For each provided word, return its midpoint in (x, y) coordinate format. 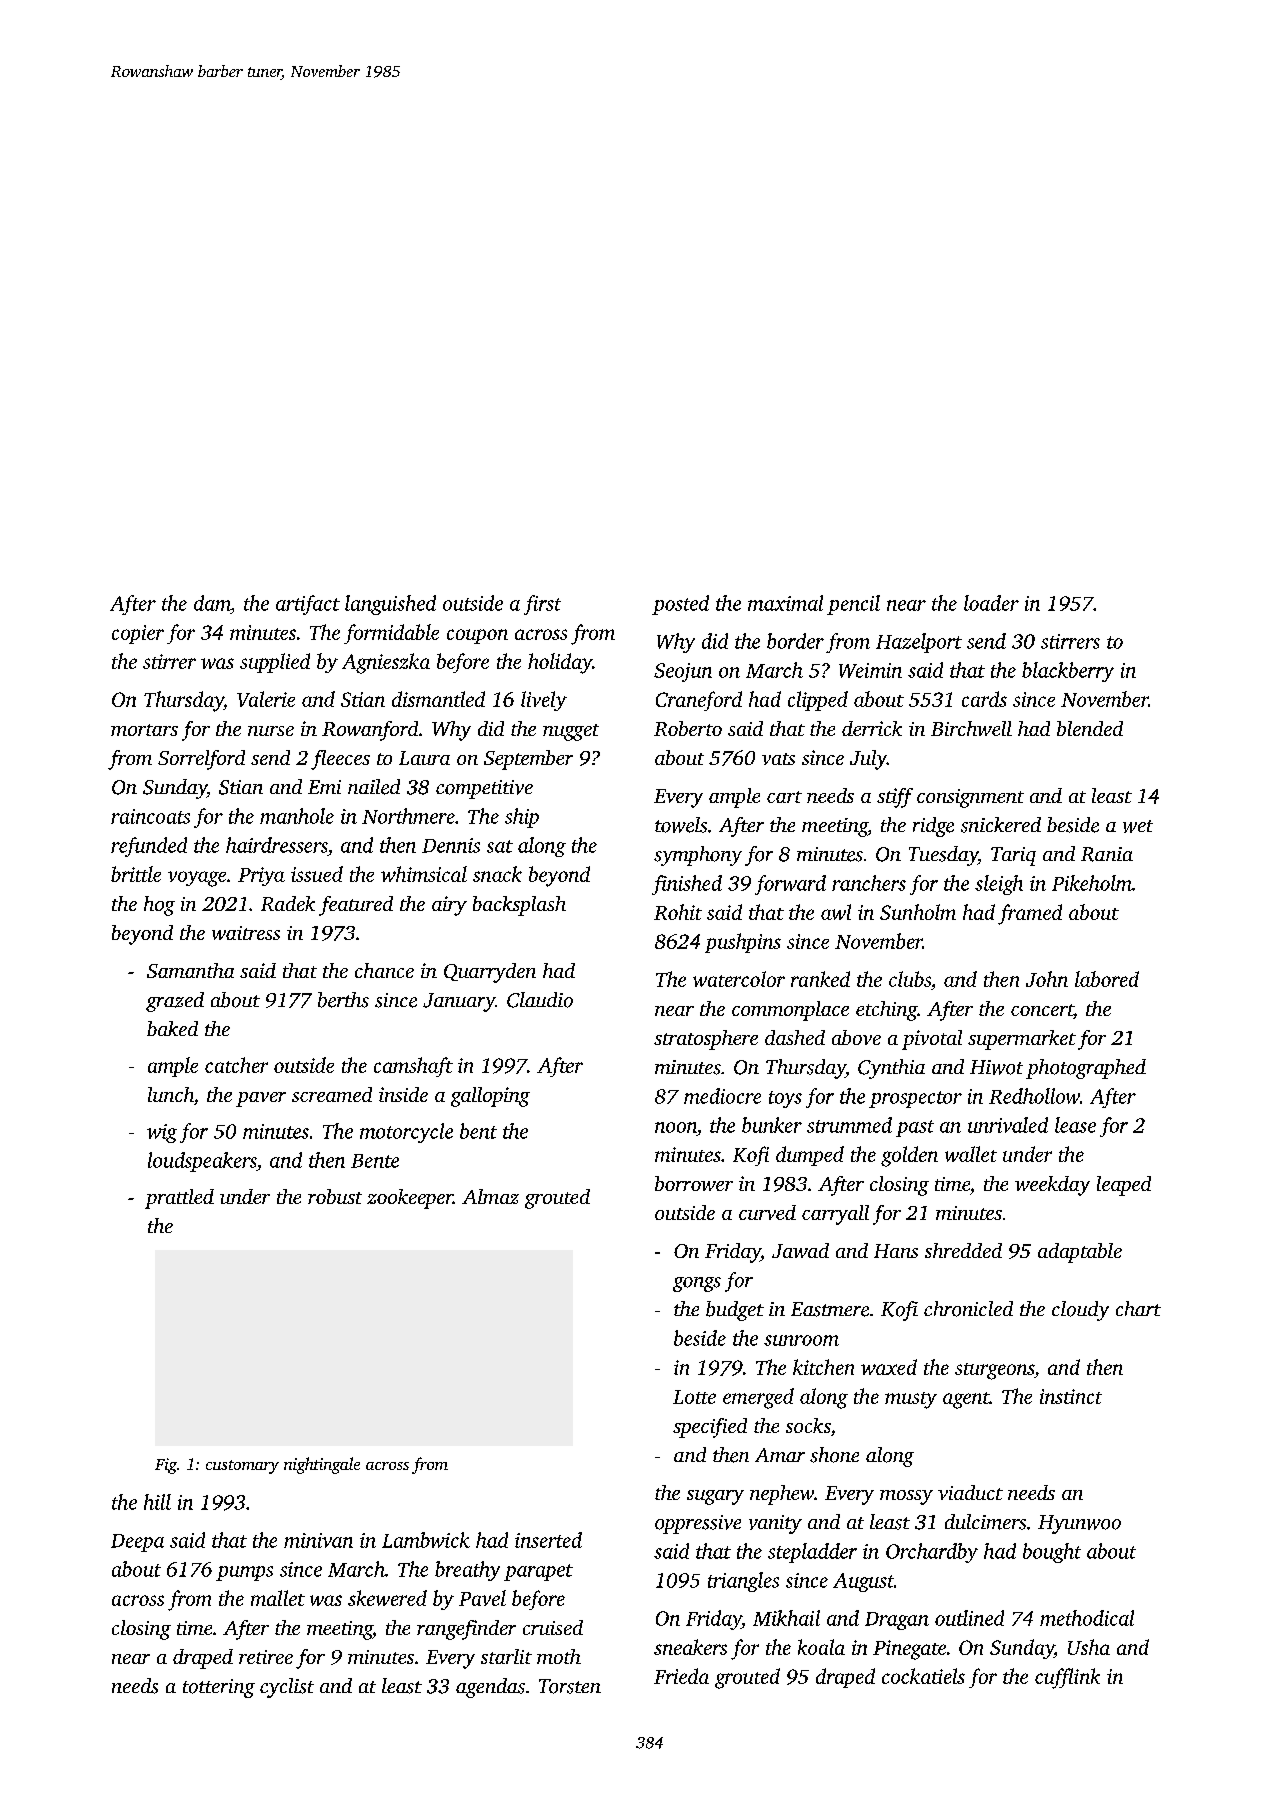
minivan (318, 1540)
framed (1030, 914)
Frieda (681, 1676)
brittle (136, 874)
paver (261, 1099)
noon (676, 1127)
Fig (166, 1466)
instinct (1071, 1396)
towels (681, 825)
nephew (782, 1495)
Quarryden (490, 973)
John (1047, 979)
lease (1075, 1125)
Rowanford (370, 731)
